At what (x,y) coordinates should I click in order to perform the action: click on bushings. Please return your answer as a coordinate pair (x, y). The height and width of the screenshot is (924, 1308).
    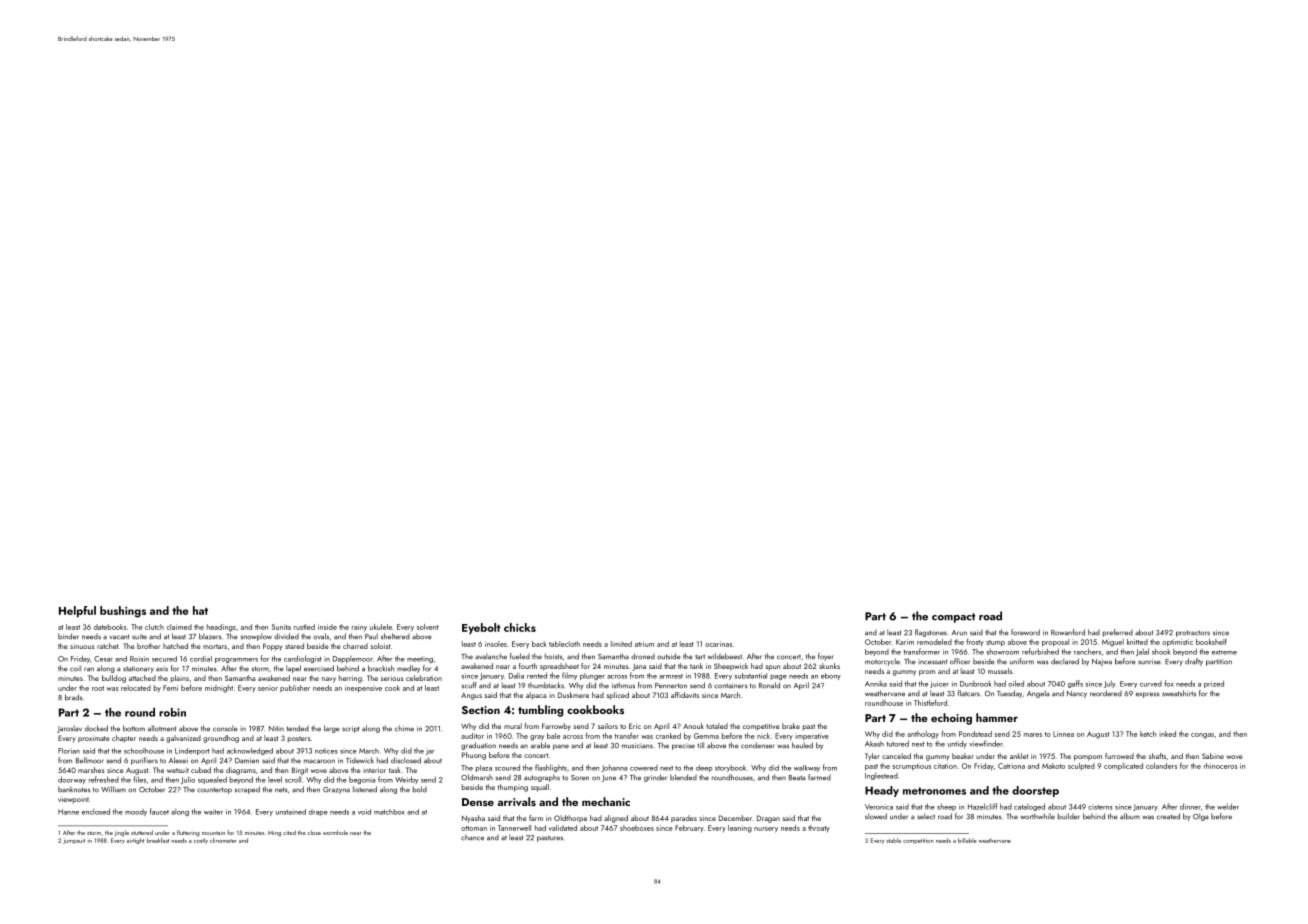
    Looking at the image, I should click on (123, 612).
